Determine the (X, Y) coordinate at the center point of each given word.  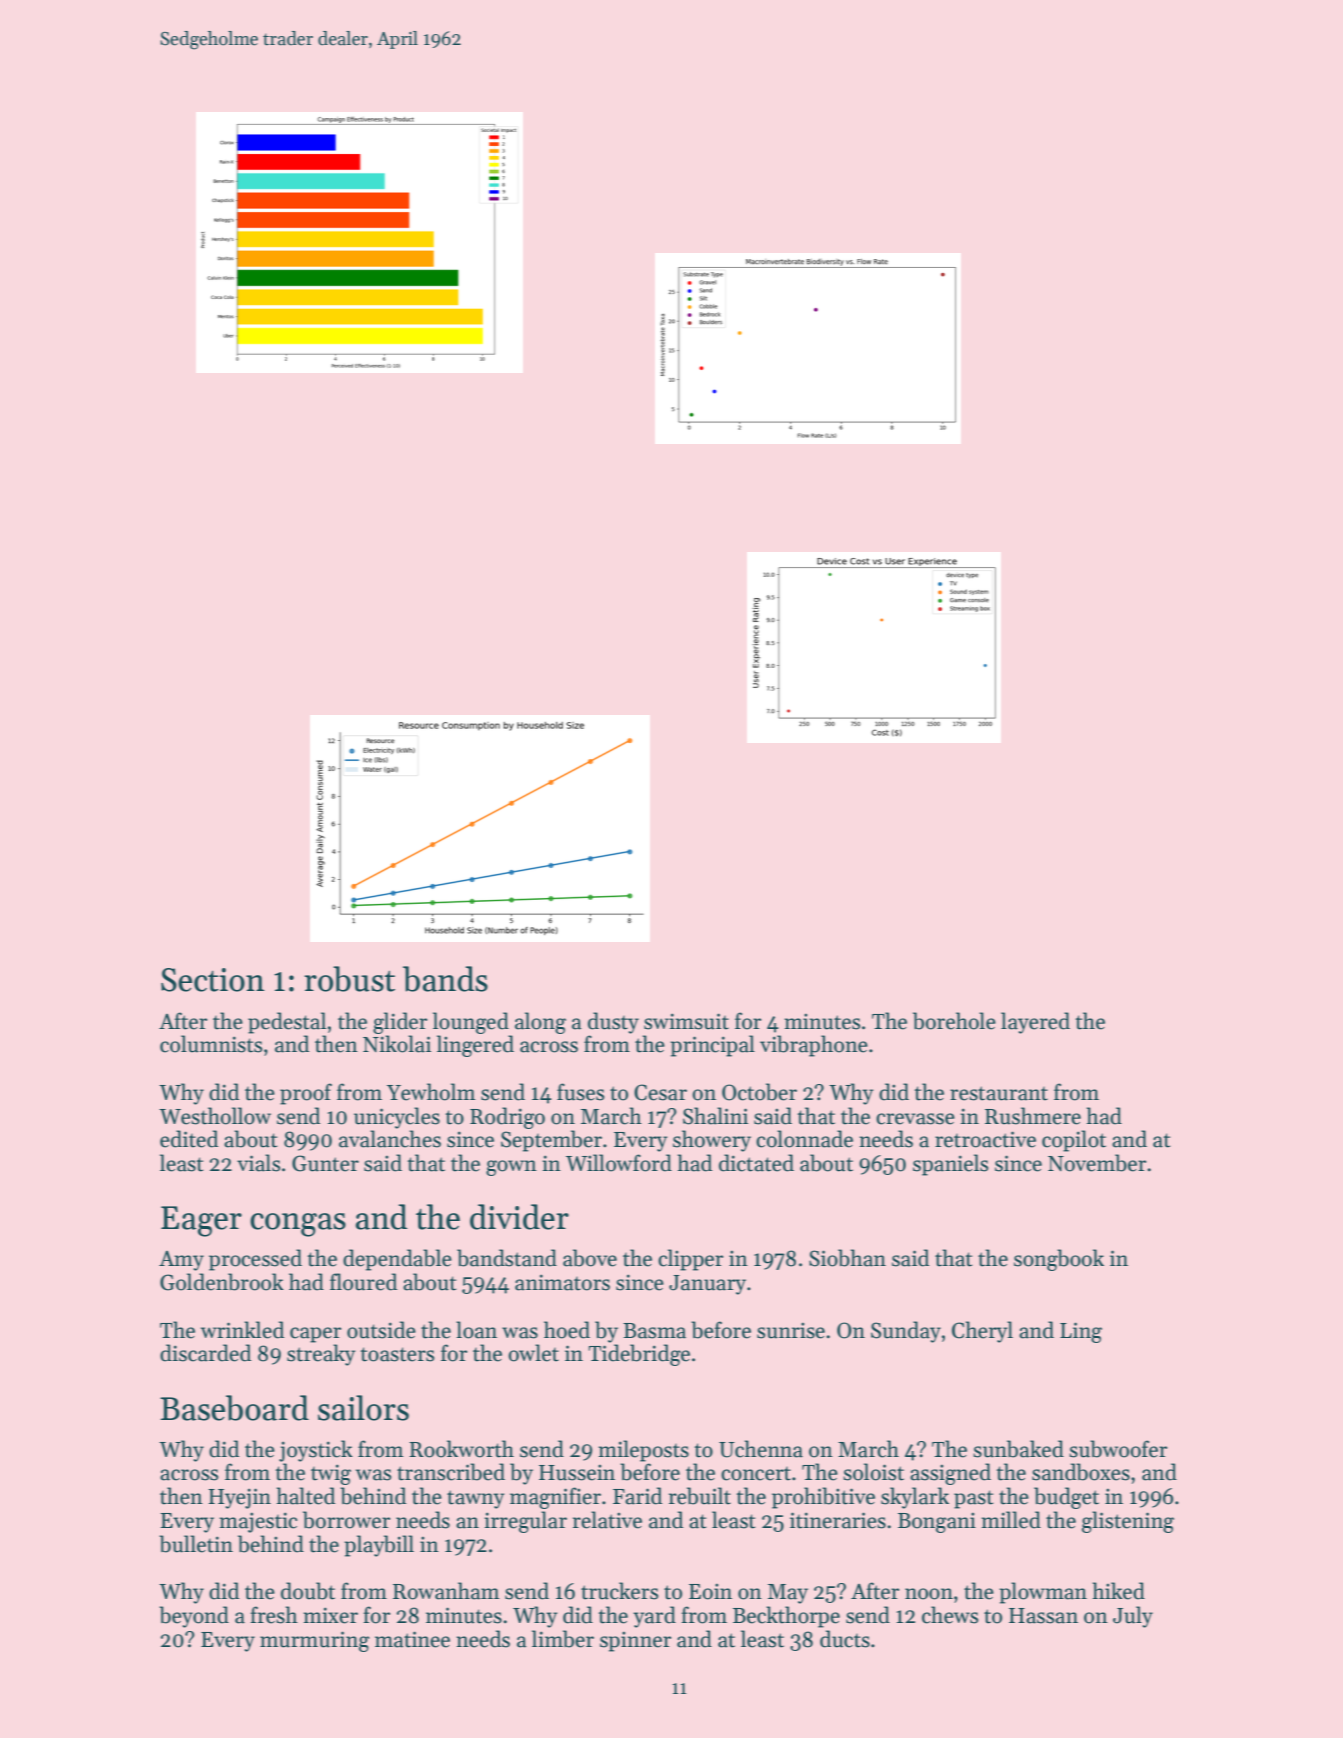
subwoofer (1118, 1449)
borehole (954, 1021)
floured (363, 1282)
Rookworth (461, 1449)
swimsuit (686, 1021)
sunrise (791, 1330)
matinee (412, 1639)
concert (756, 1474)
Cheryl (982, 1332)
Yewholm (431, 1092)
